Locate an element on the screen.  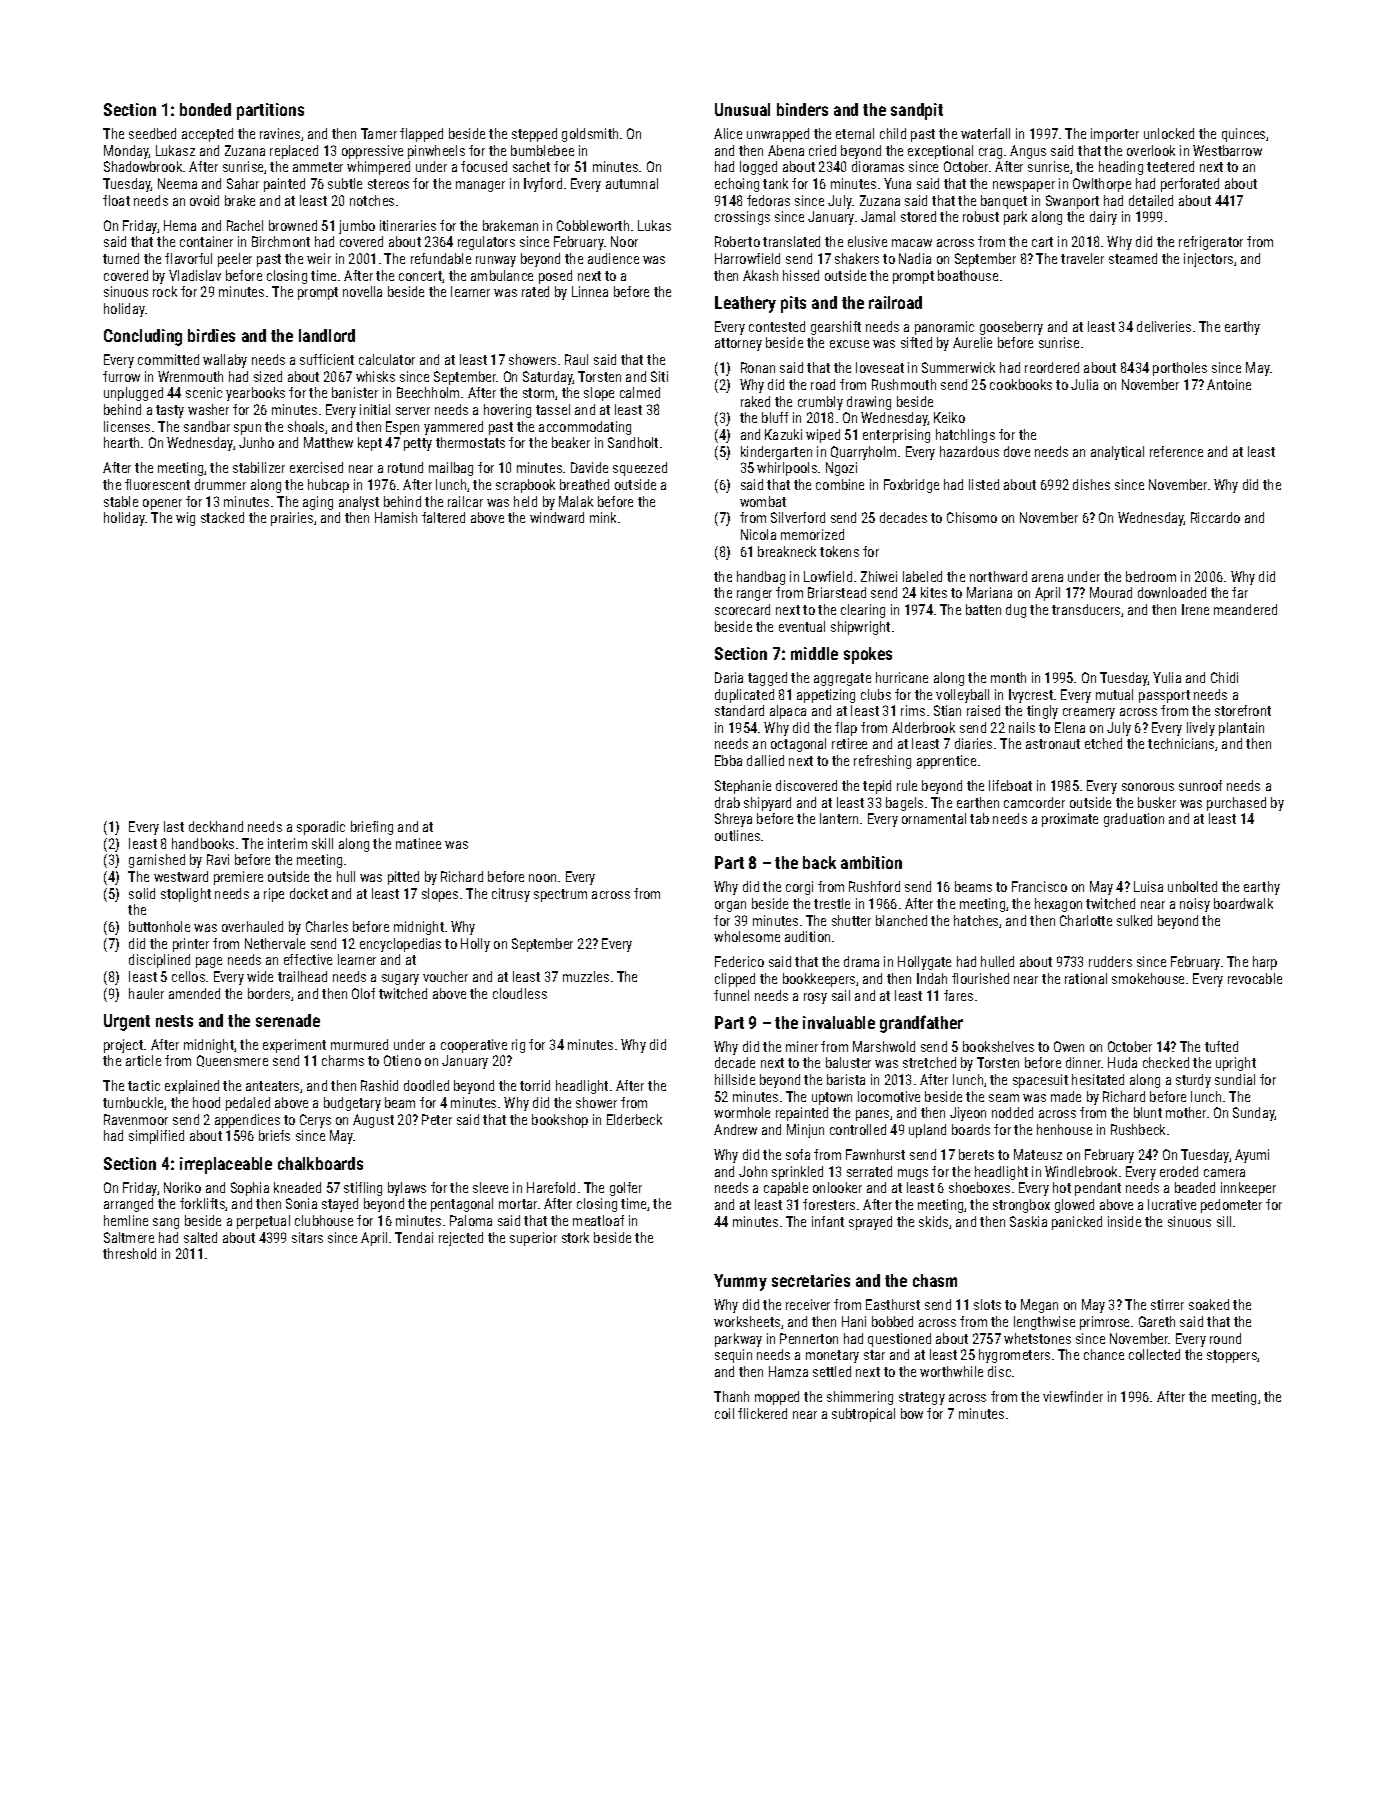
month is located at coordinates (1008, 677).
